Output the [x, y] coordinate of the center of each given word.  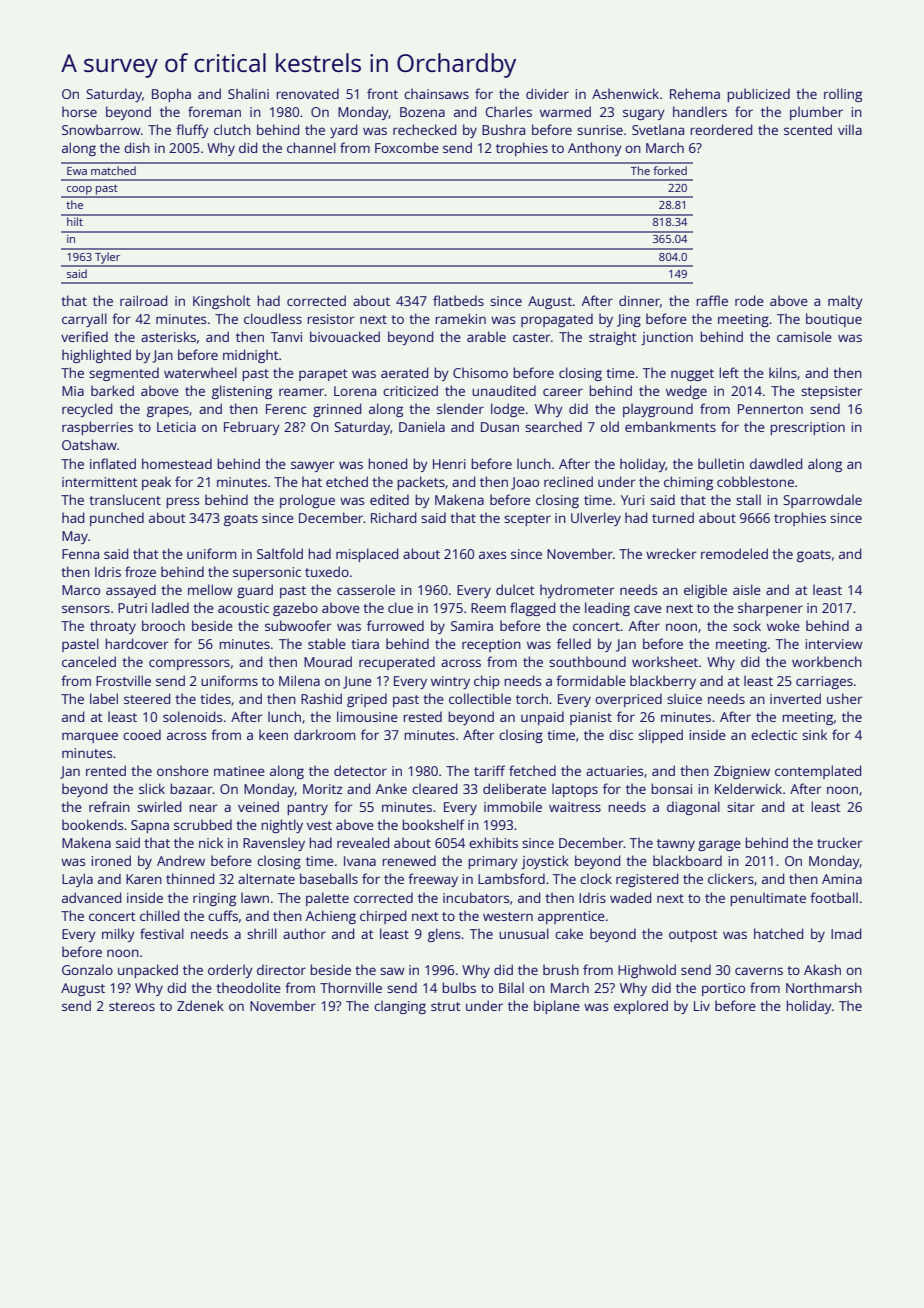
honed [387, 463]
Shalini [248, 93]
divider [547, 93]
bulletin [721, 463]
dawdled [776, 463]
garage [719, 845]
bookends [92, 824]
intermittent [99, 482]
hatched [778, 933]
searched [553, 426]
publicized [758, 95]
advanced [91, 897]
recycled [87, 410]
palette [327, 899]
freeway [433, 880]
